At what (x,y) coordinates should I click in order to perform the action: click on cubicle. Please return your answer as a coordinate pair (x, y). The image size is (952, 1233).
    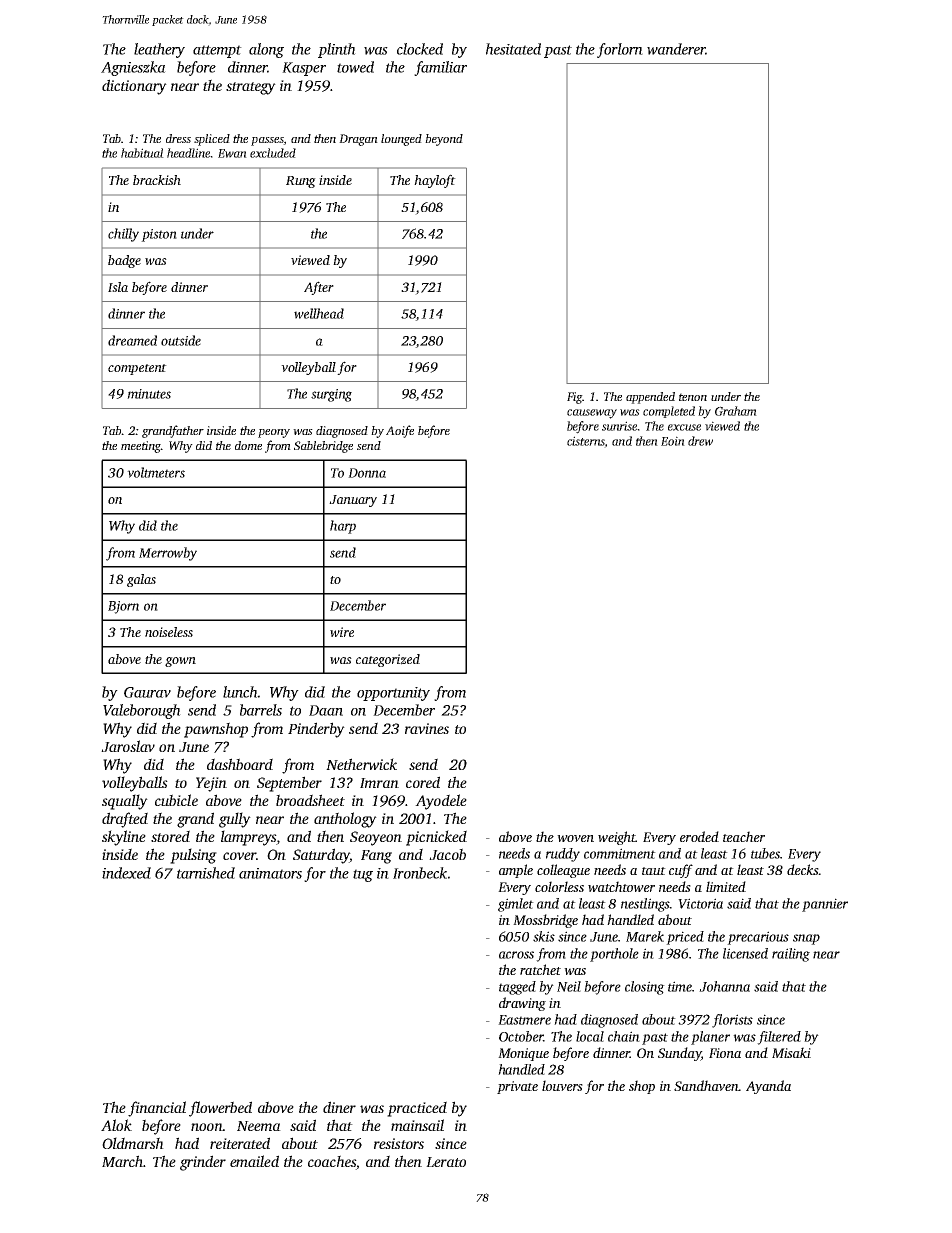
    Looking at the image, I should click on (176, 800).
